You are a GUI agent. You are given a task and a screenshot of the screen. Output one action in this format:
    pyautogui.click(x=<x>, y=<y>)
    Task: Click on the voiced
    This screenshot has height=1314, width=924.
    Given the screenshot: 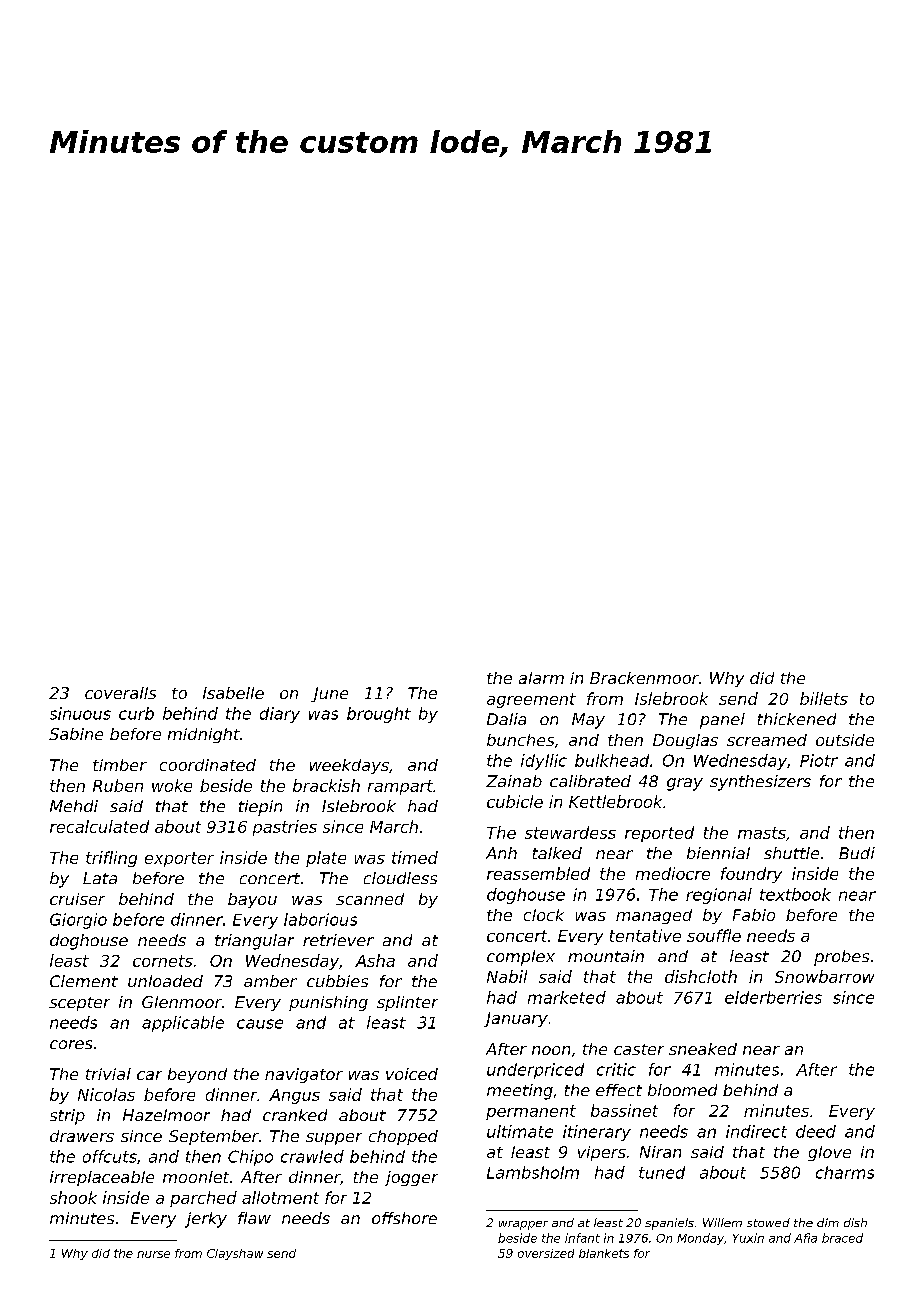 What is the action you would take?
    pyautogui.click(x=412, y=1074)
